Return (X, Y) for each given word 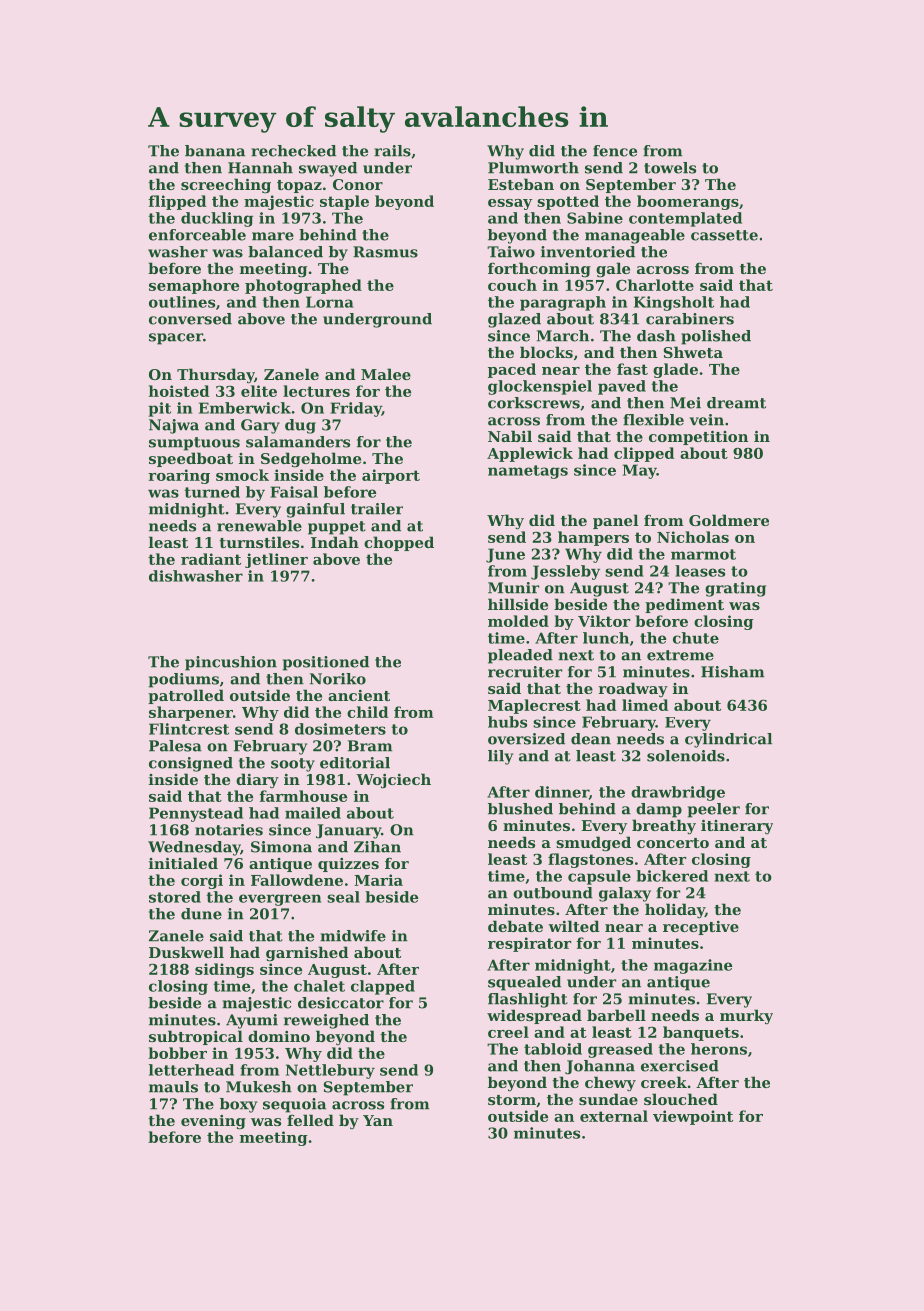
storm (512, 1100)
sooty (293, 765)
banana (215, 151)
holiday (675, 911)
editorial (355, 763)
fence (615, 151)
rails (392, 151)
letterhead (191, 1070)
